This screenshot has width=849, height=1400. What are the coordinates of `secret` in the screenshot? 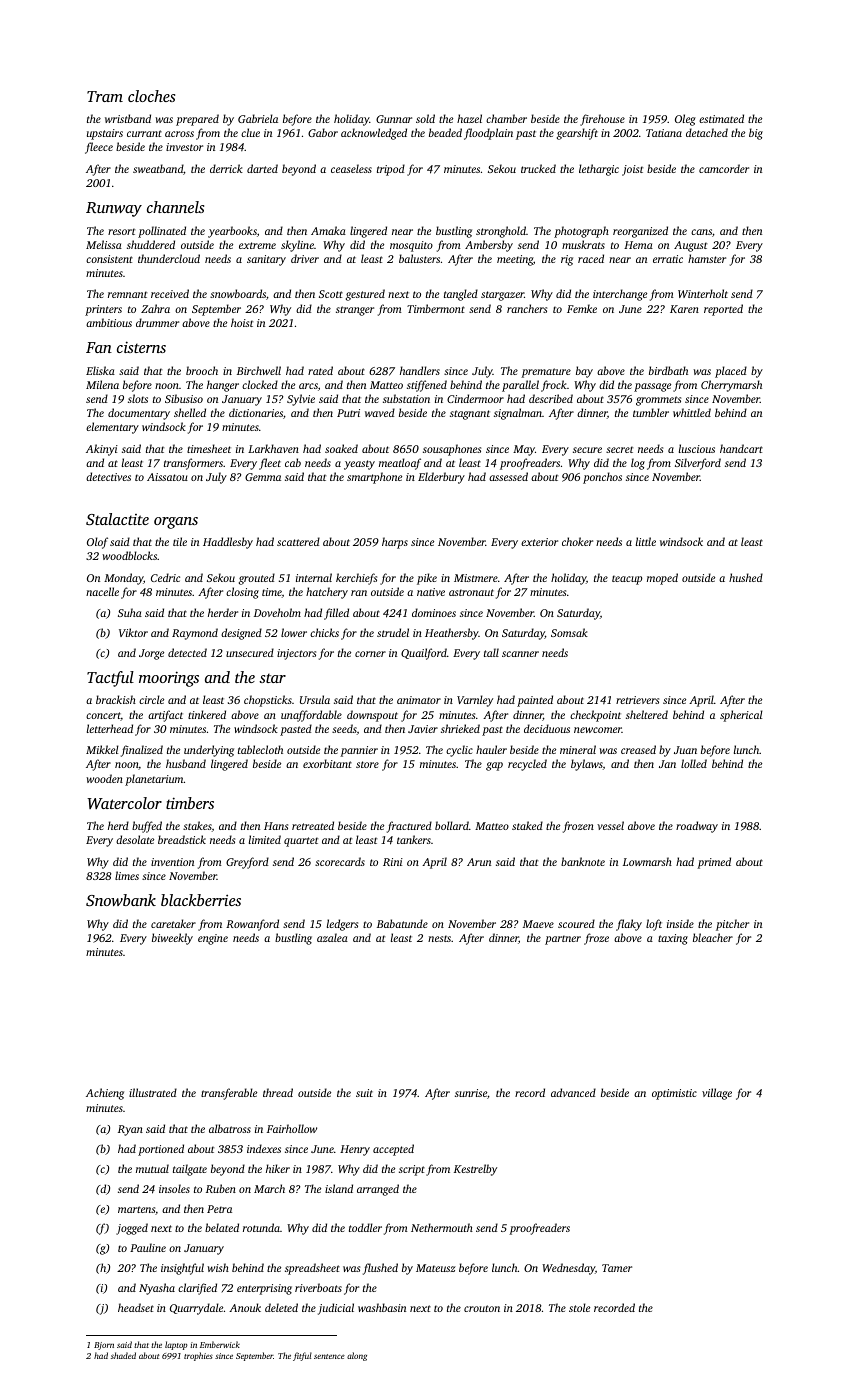 It's located at (619, 449).
